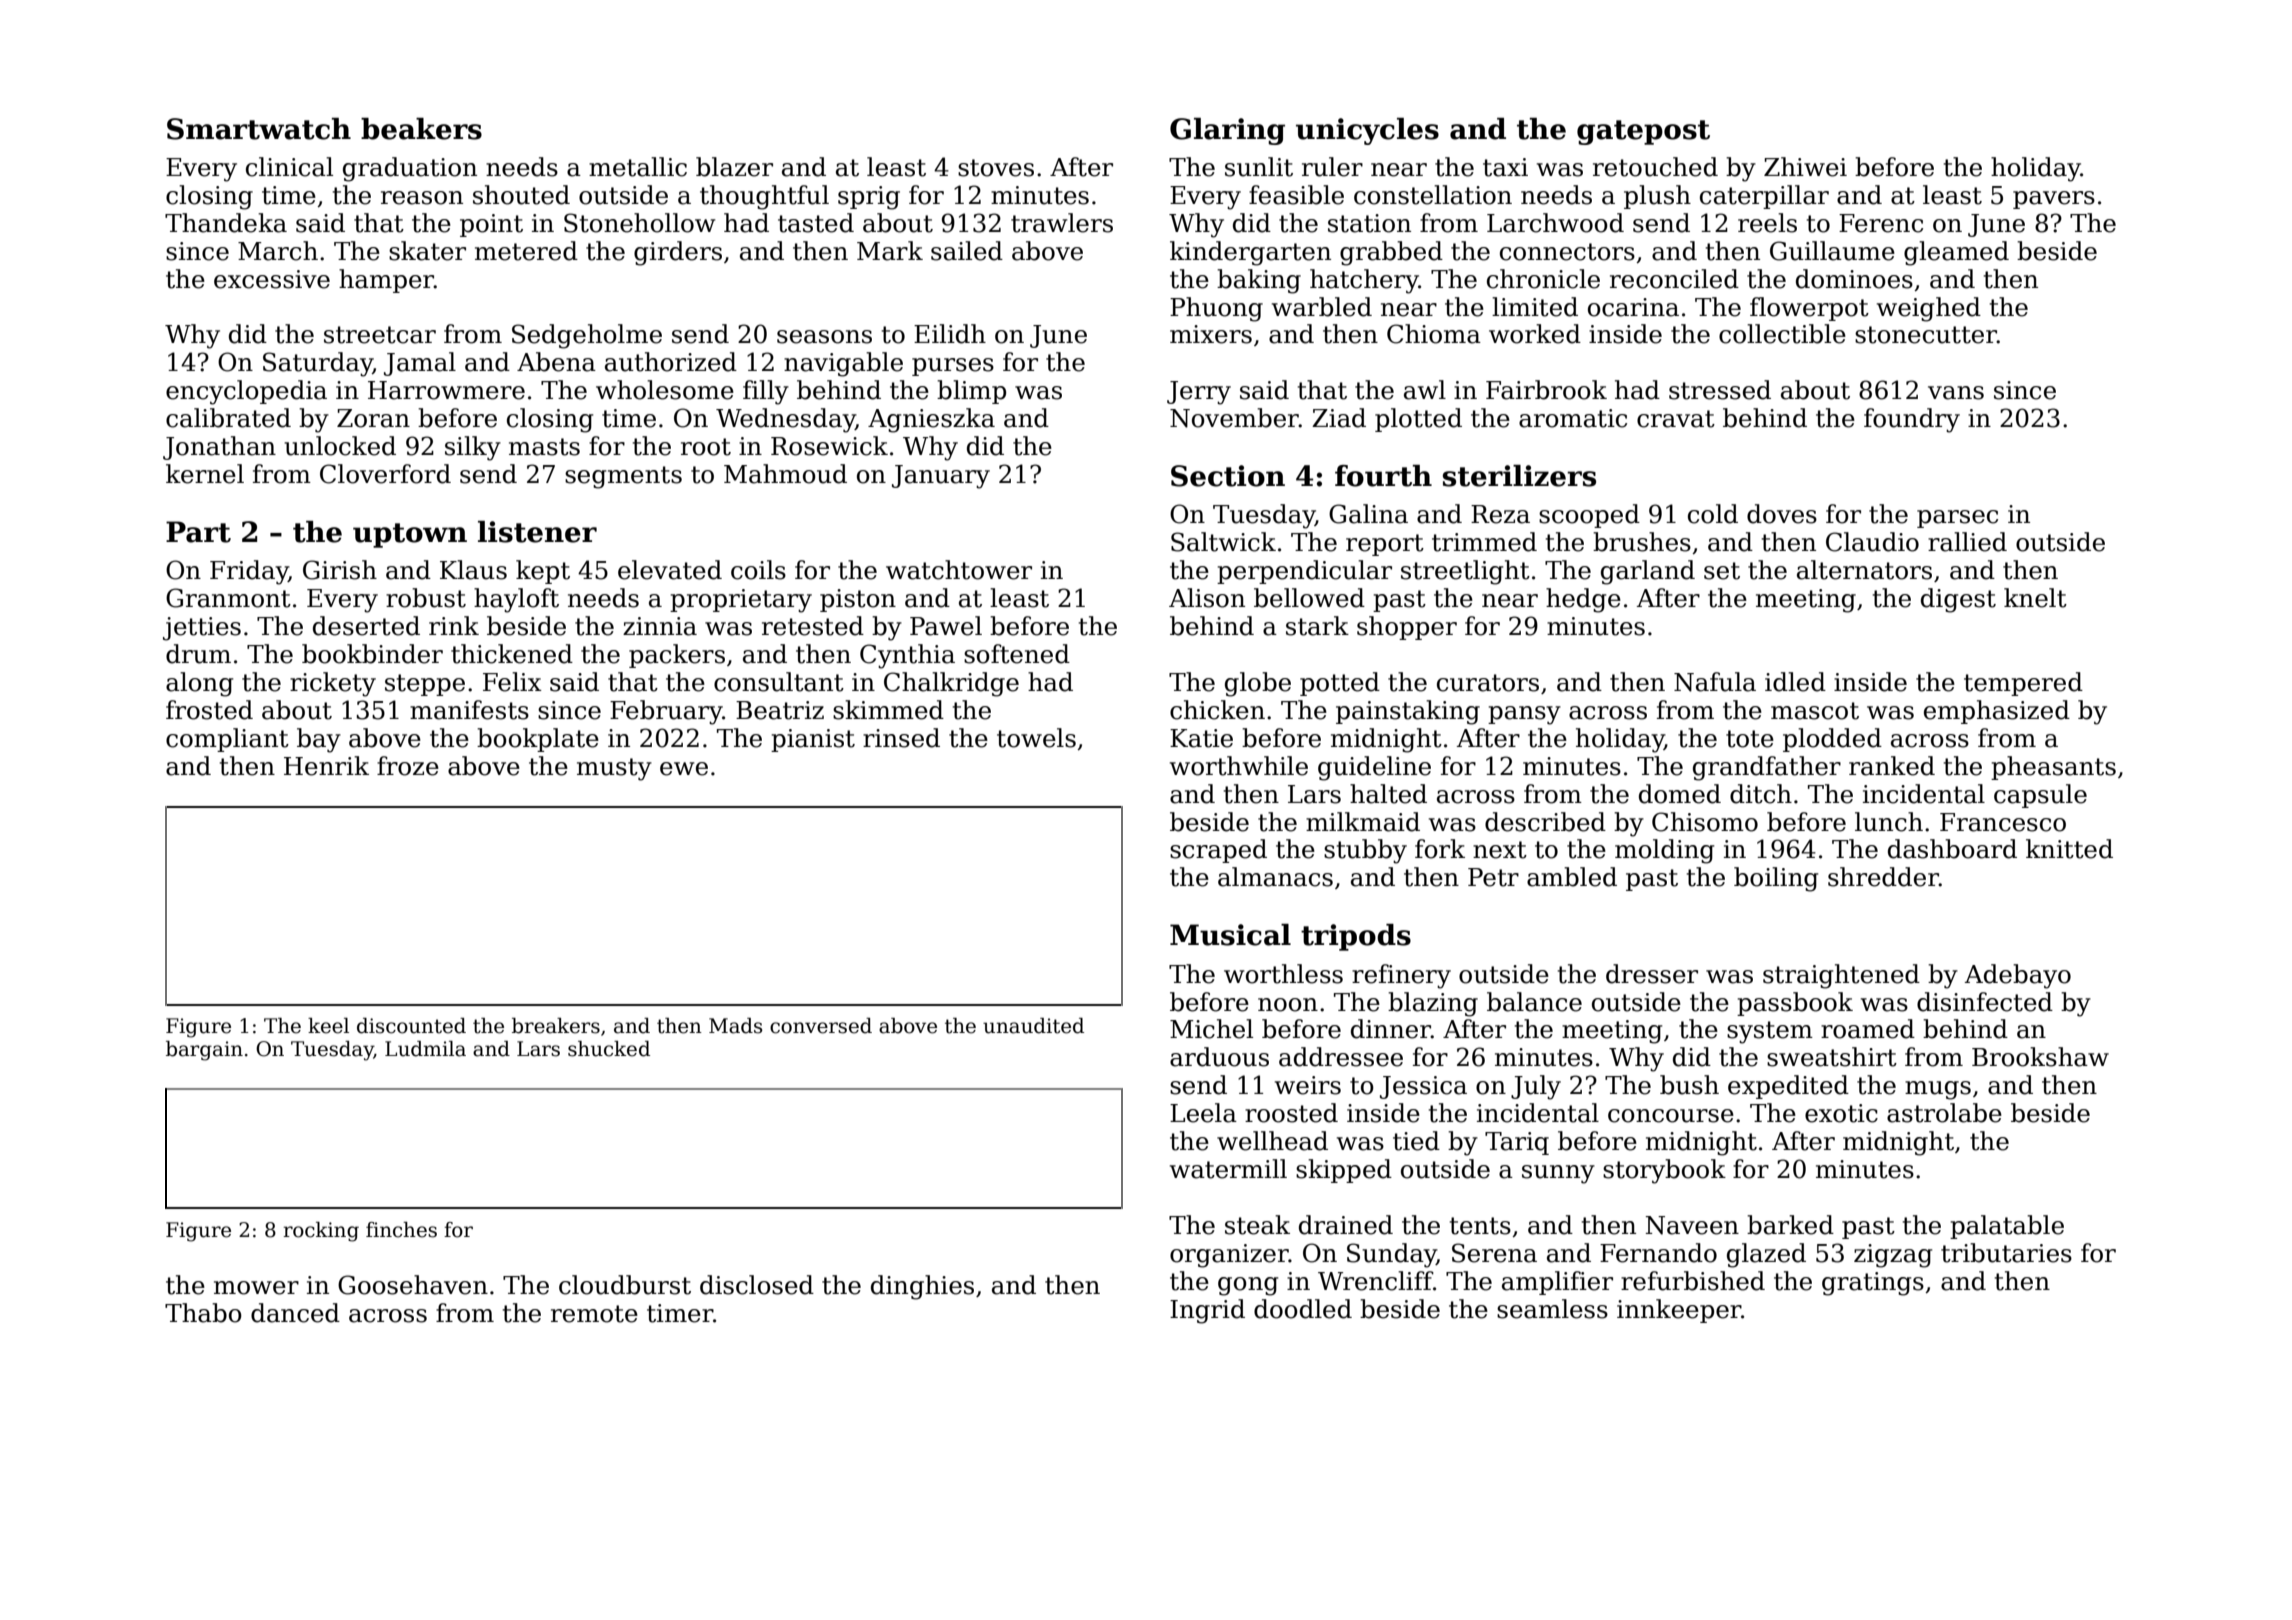 The height and width of the screenshot is (1620, 2292). What do you see at coordinates (1679, 1311) in the screenshot?
I see `innkeeper` at bounding box center [1679, 1311].
